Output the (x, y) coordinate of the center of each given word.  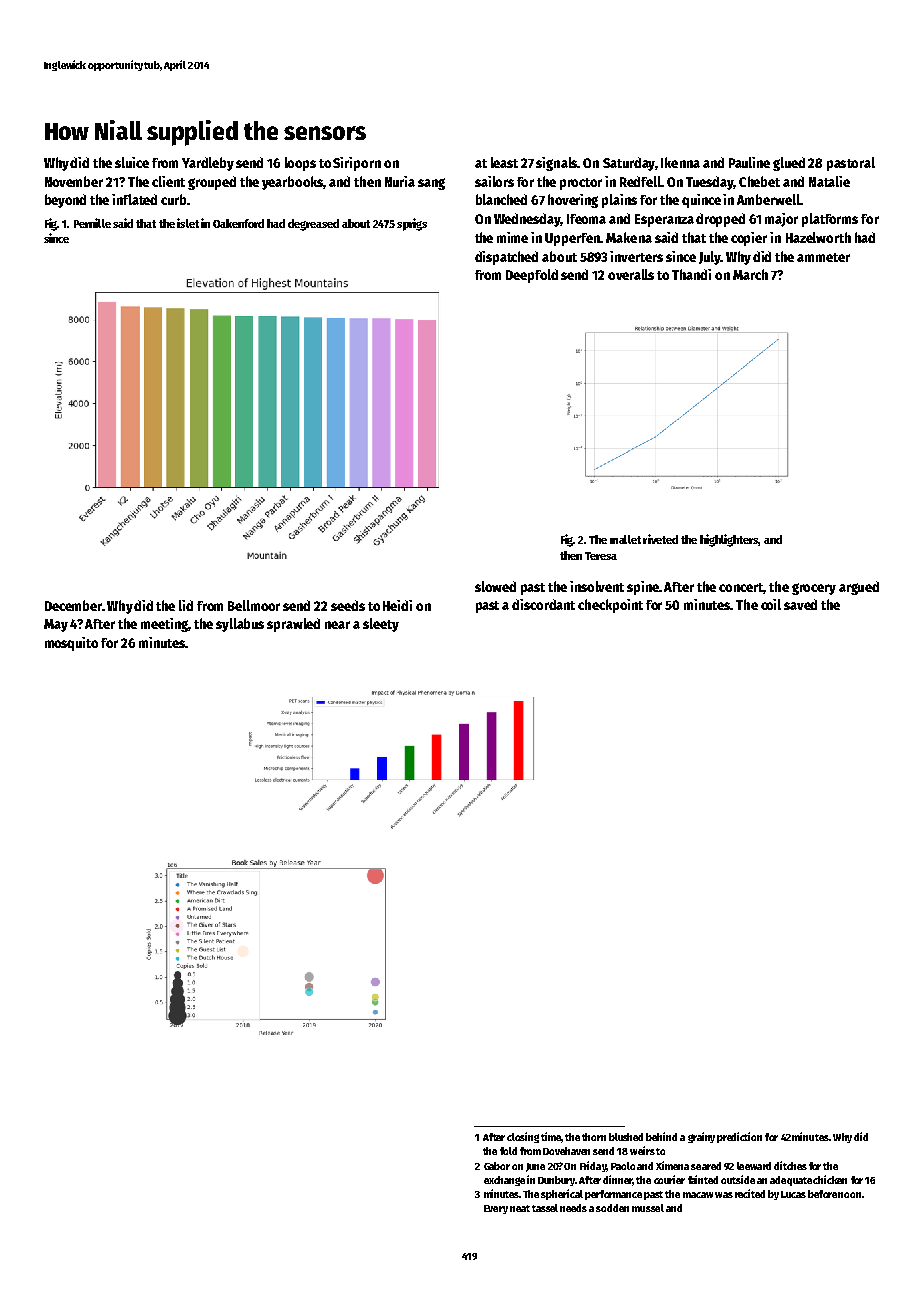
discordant (543, 604)
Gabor (497, 1166)
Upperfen (572, 239)
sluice (132, 162)
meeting (164, 625)
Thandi (691, 274)
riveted (660, 539)
